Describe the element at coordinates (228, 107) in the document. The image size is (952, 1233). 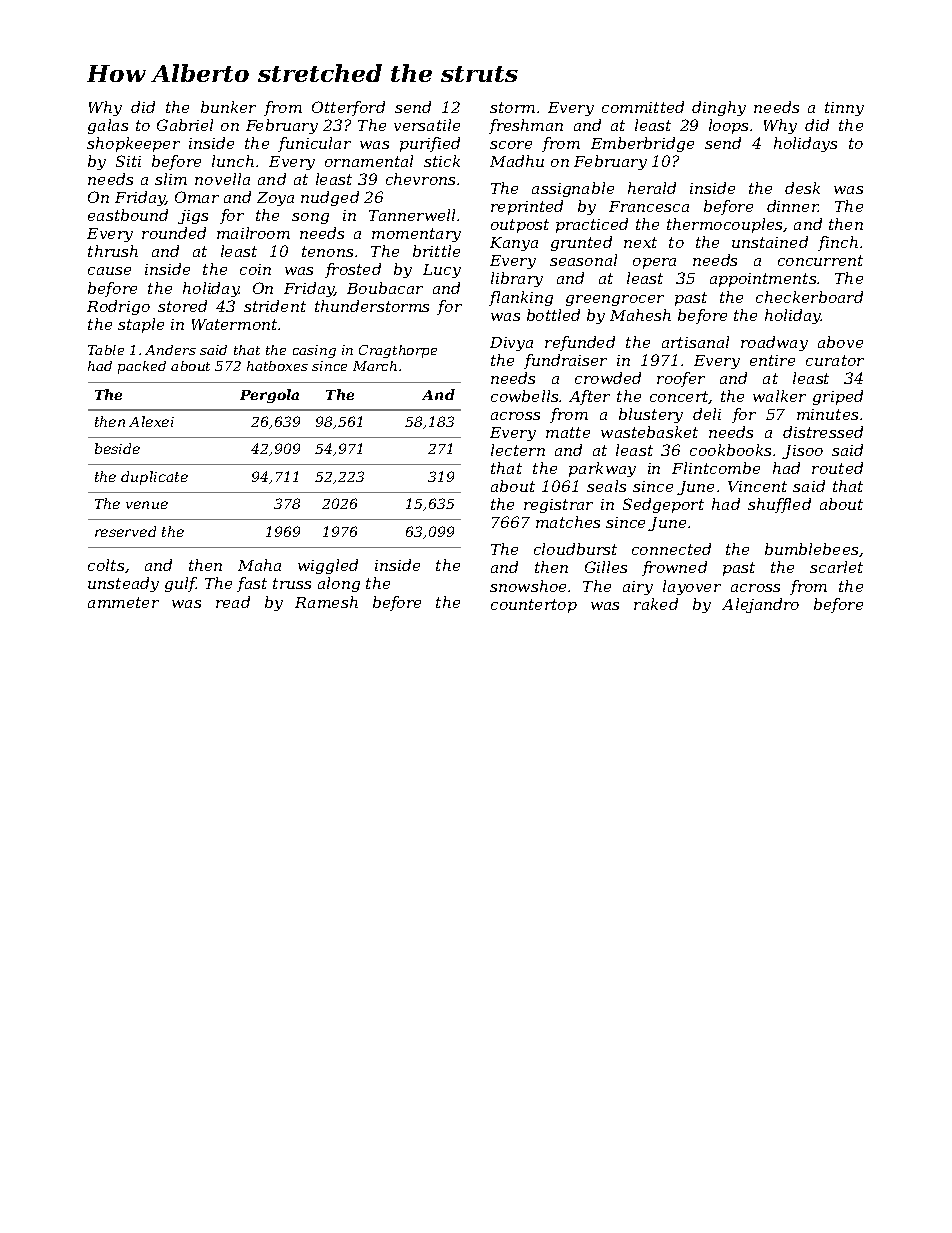
I see `bunker` at that location.
